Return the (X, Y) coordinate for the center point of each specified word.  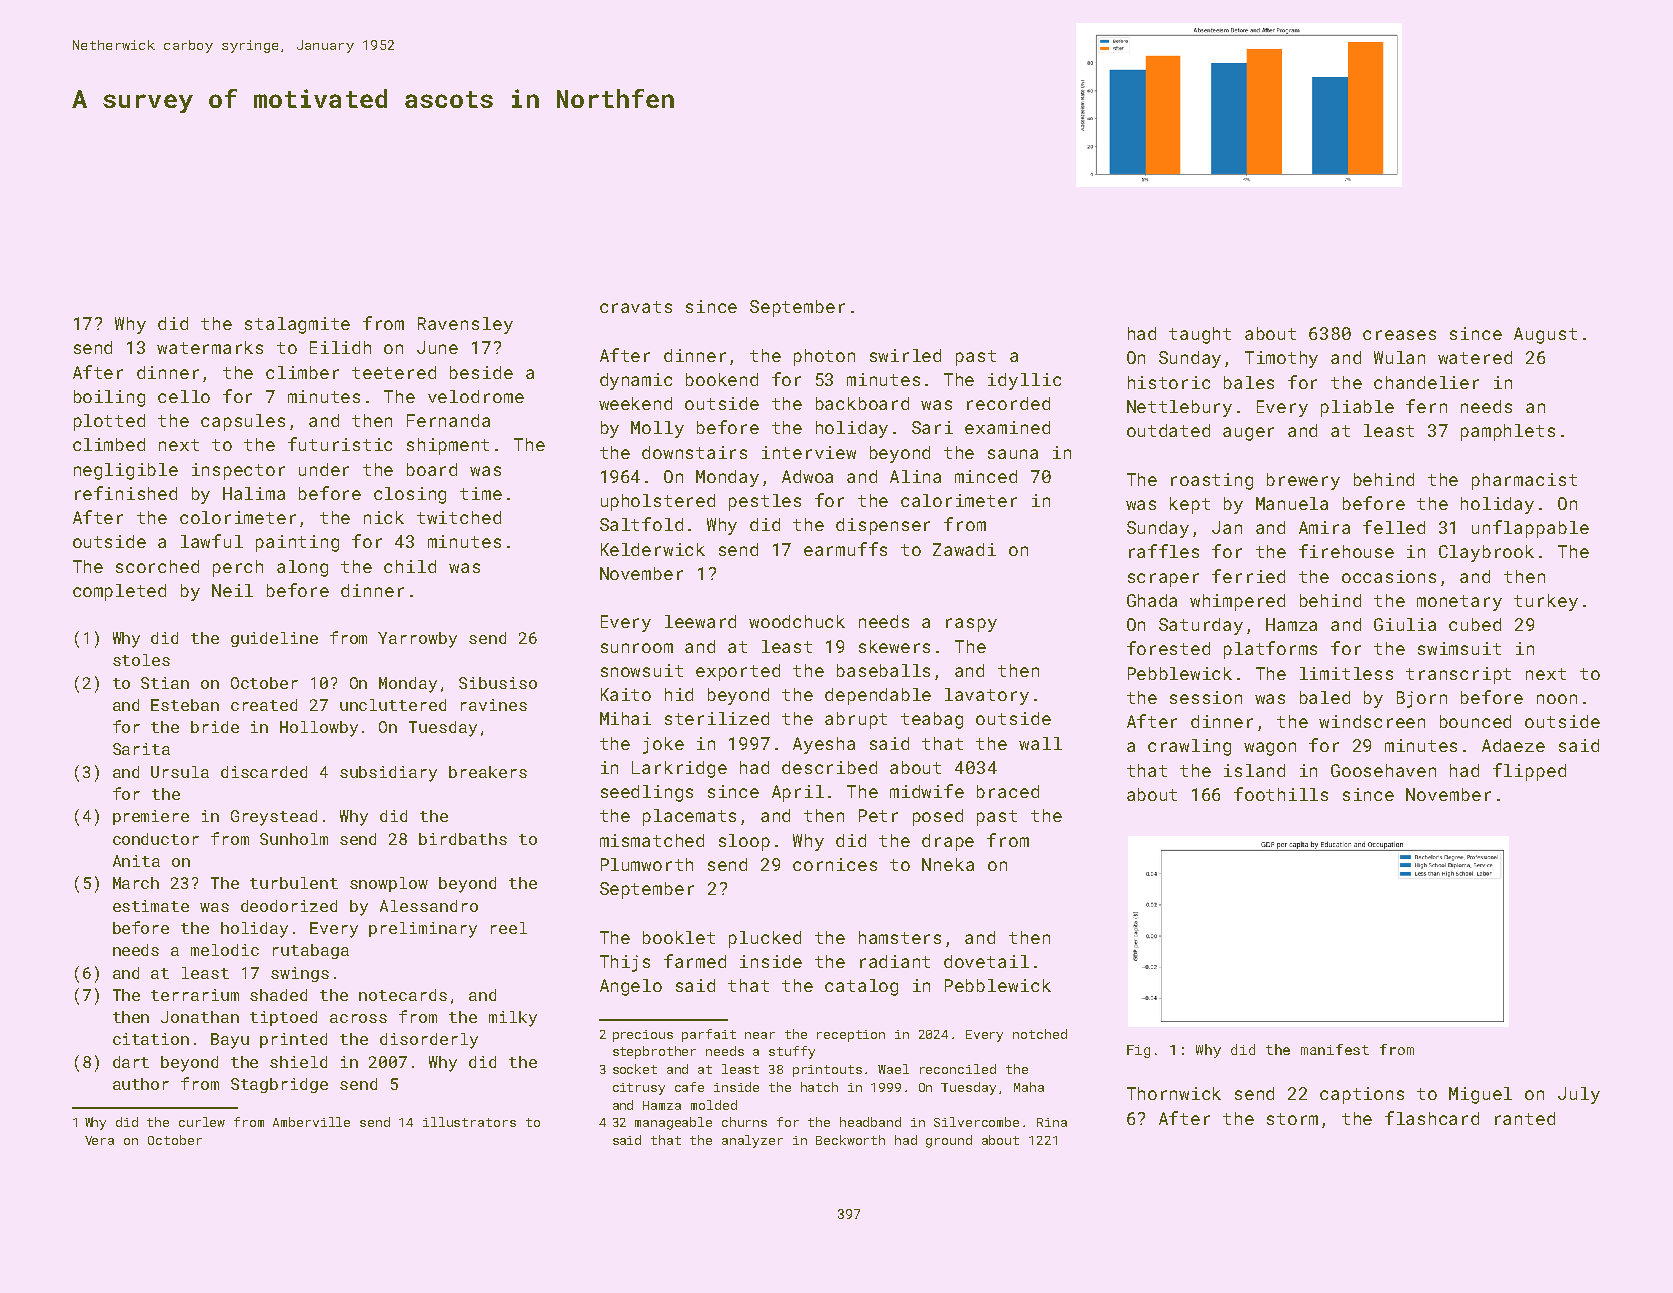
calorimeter (959, 500)
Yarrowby (417, 640)
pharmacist (1524, 481)
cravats (636, 307)
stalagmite (297, 325)
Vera (99, 1140)
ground (949, 1141)
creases (1399, 335)
